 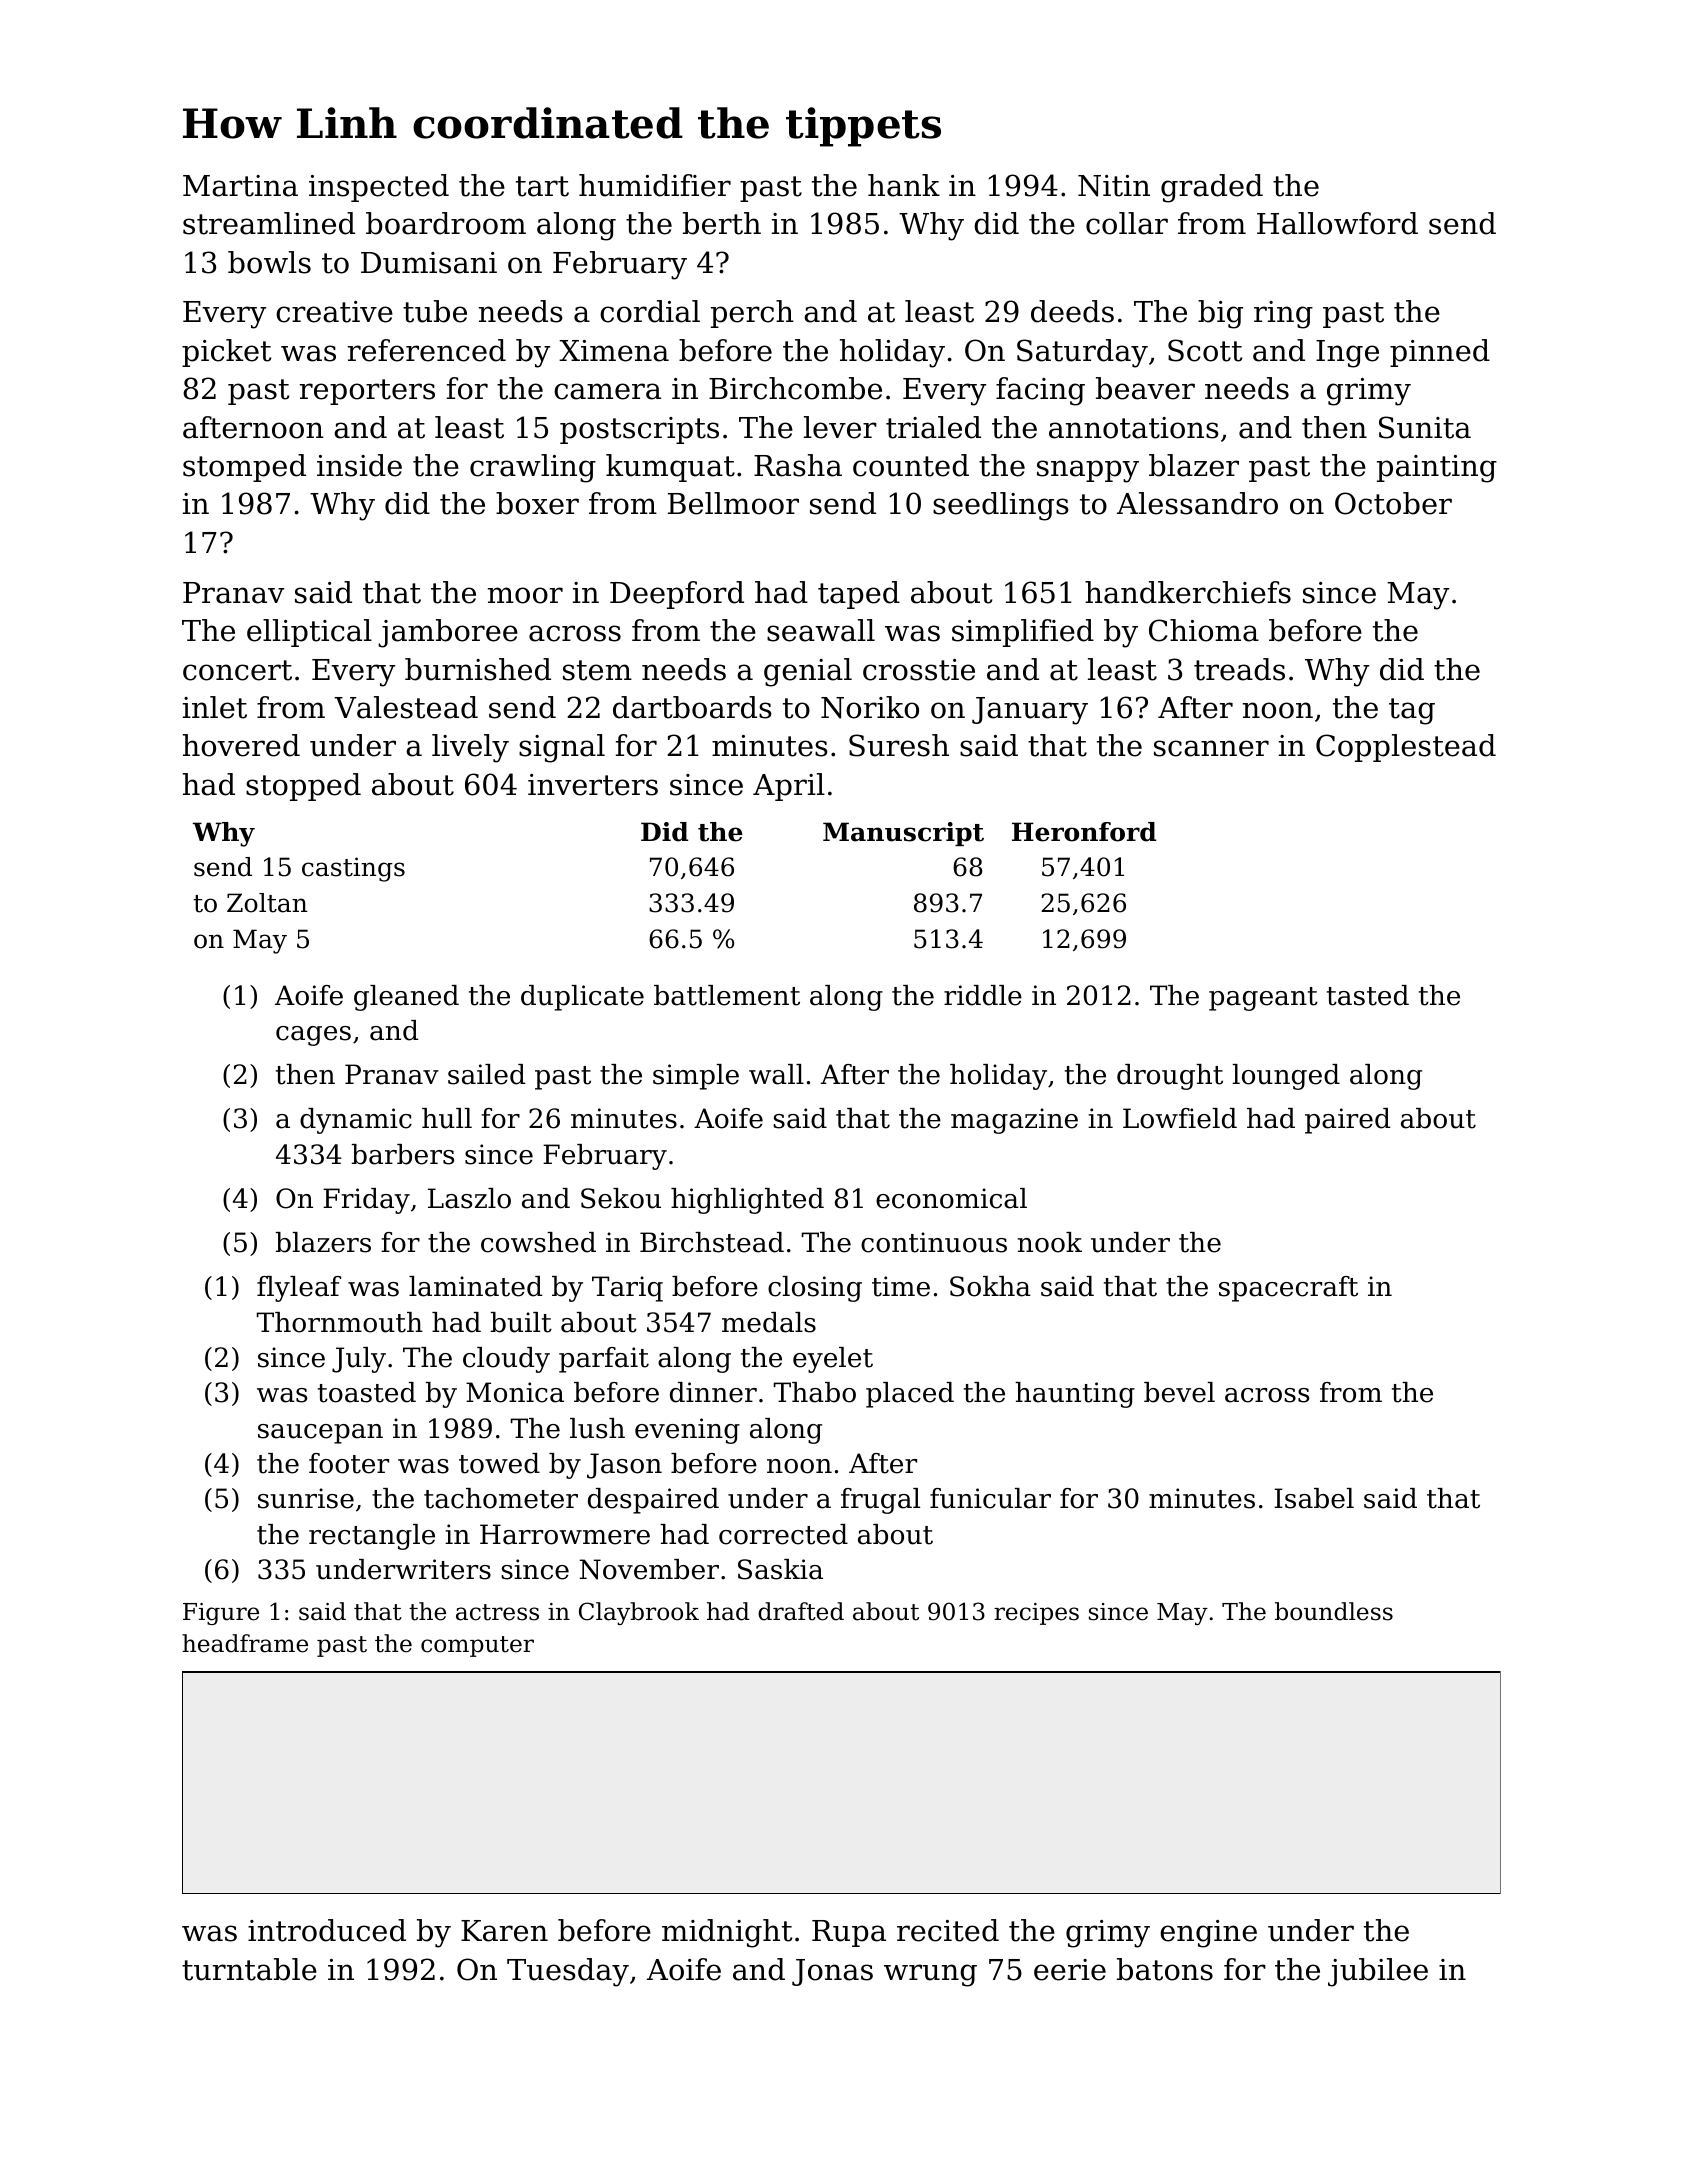 I want to click on perch, so click(x=752, y=314).
